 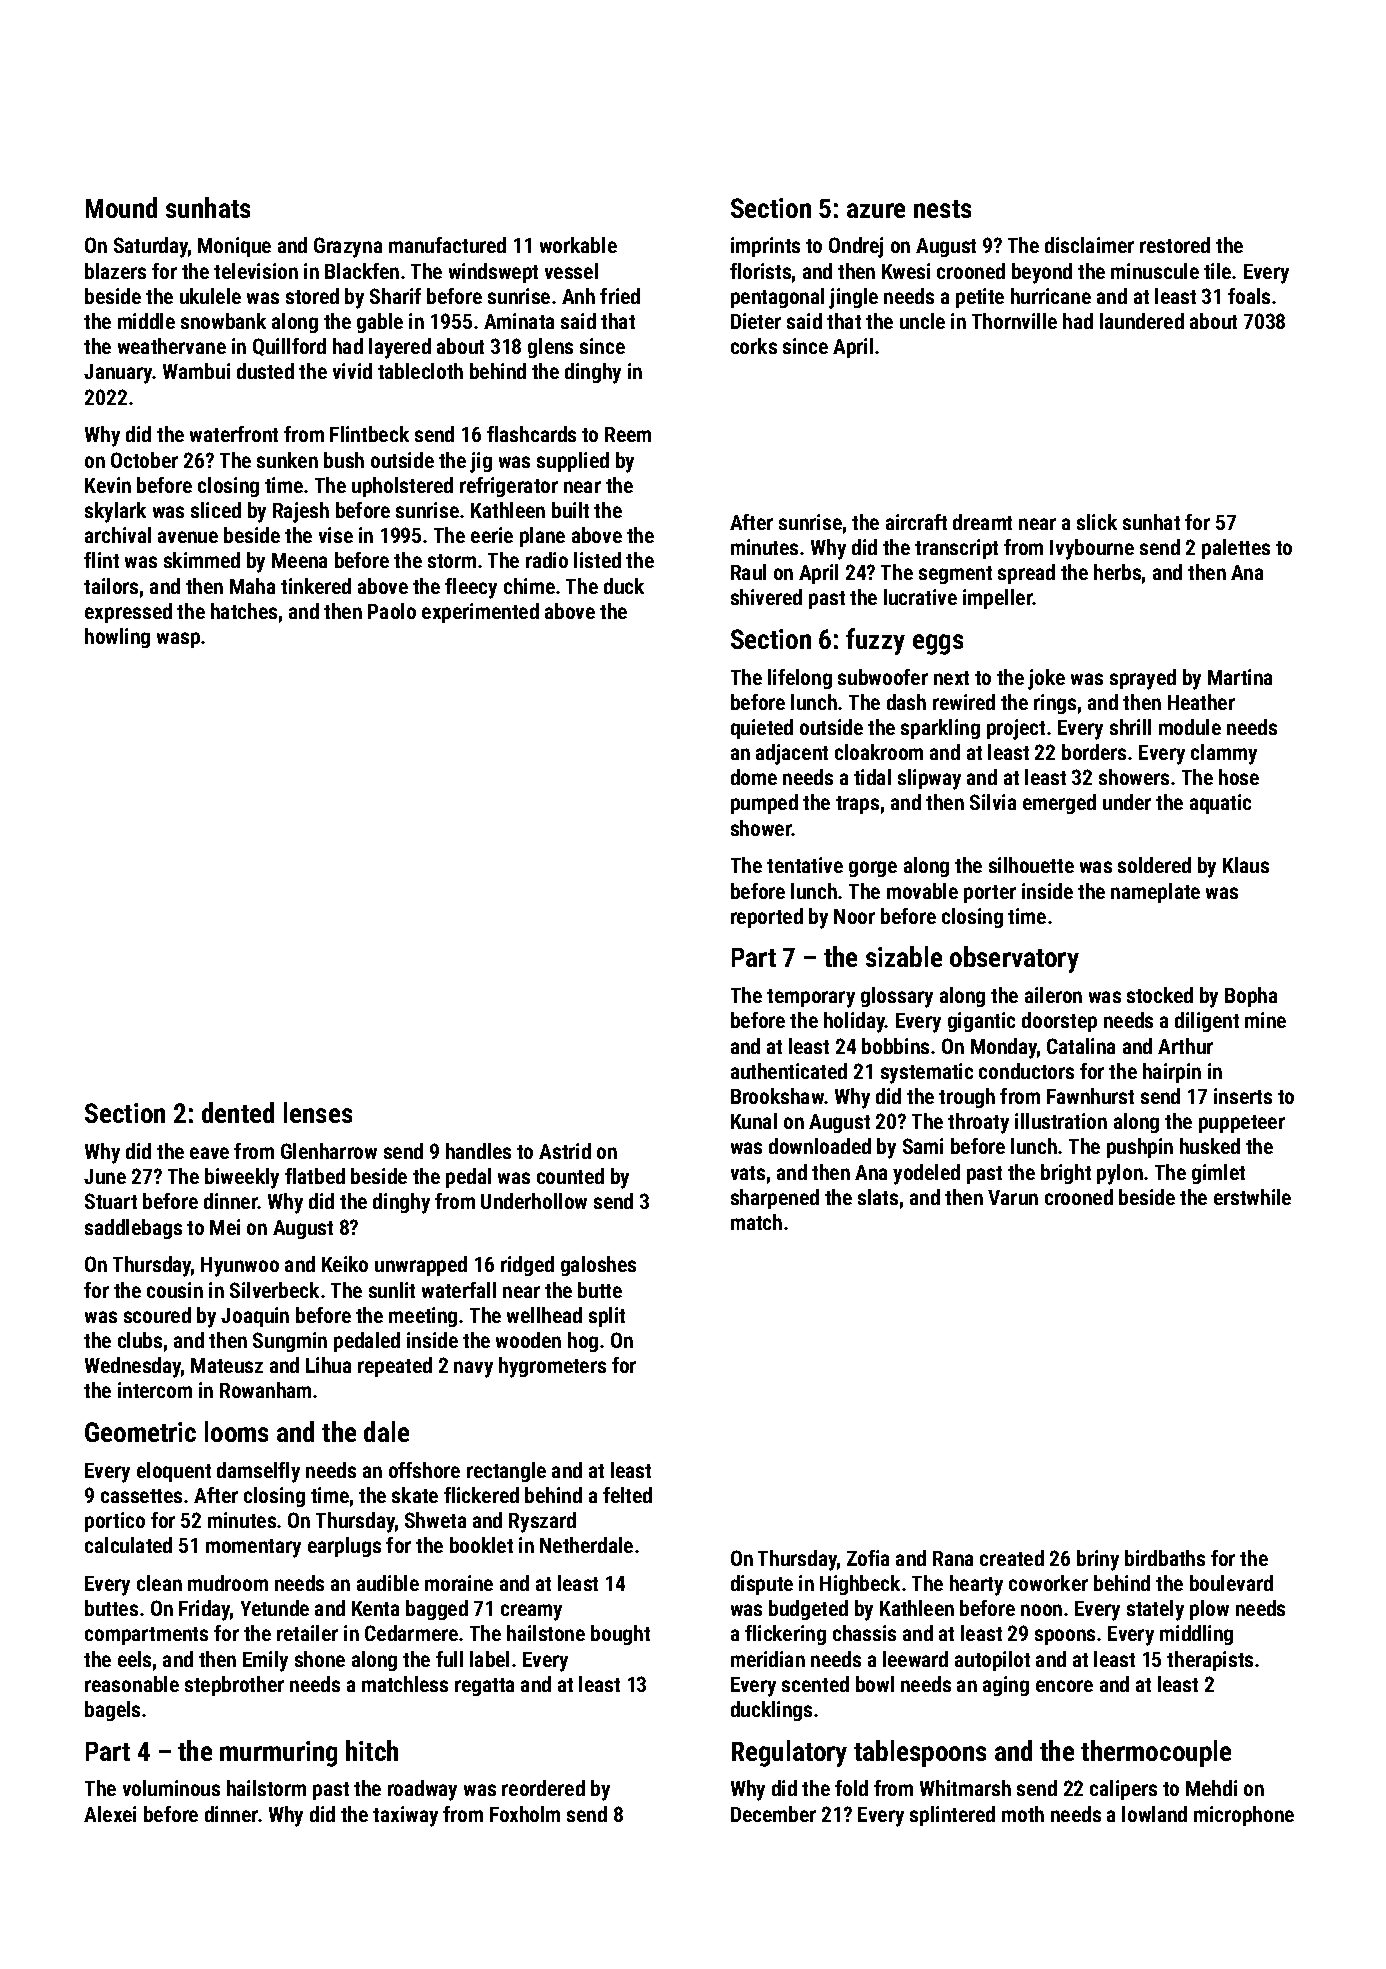 I want to click on handles, so click(x=478, y=1151).
